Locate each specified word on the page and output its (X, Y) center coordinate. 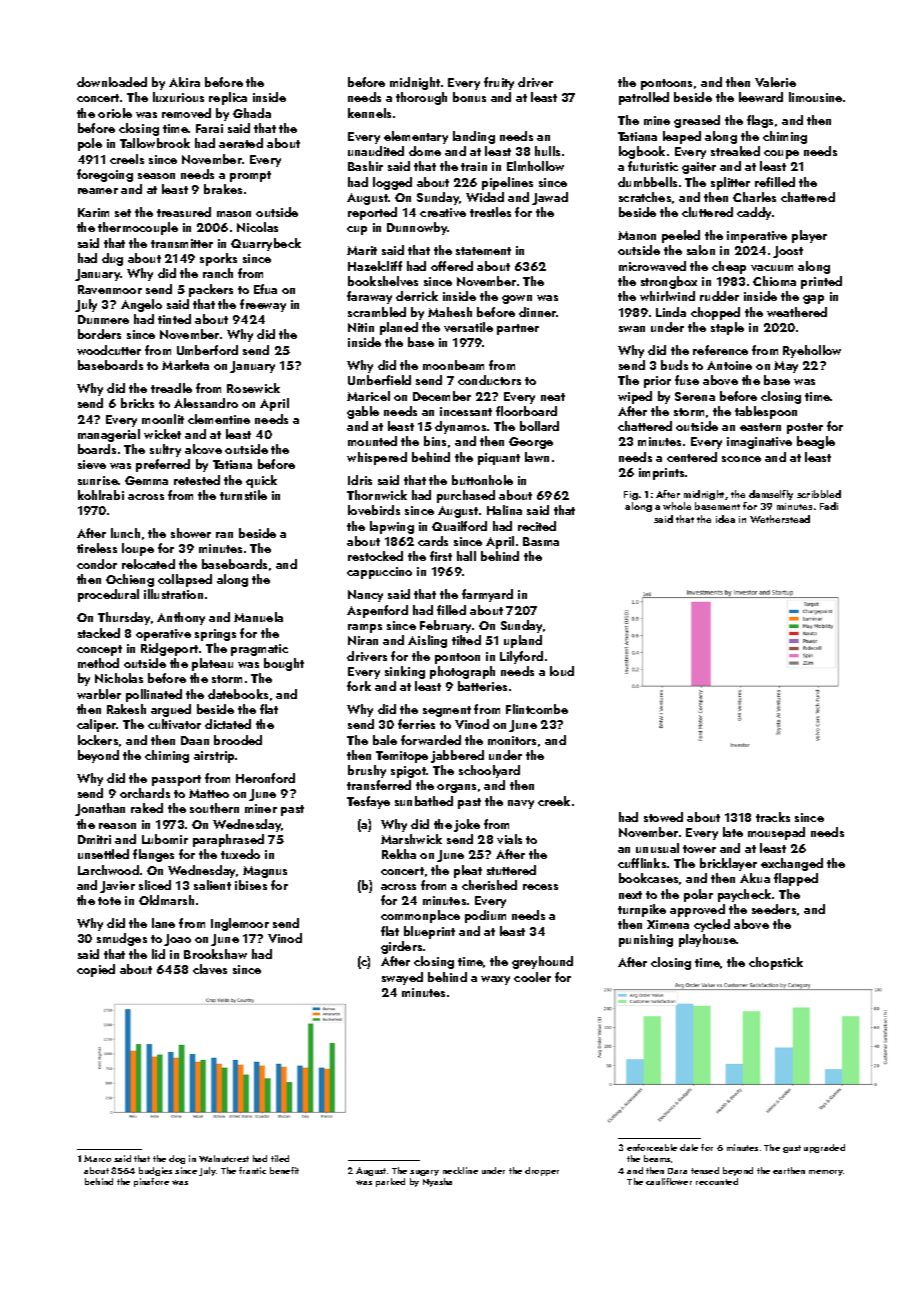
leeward (761, 97)
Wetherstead (780, 519)
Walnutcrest (224, 1158)
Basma (541, 541)
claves (210, 969)
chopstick (776, 963)
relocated (148, 564)
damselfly (771, 495)
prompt (250, 176)
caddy (754, 213)
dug (112, 259)
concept (99, 650)
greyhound (542, 962)
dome (425, 151)
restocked (375, 556)
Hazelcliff (375, 266)
